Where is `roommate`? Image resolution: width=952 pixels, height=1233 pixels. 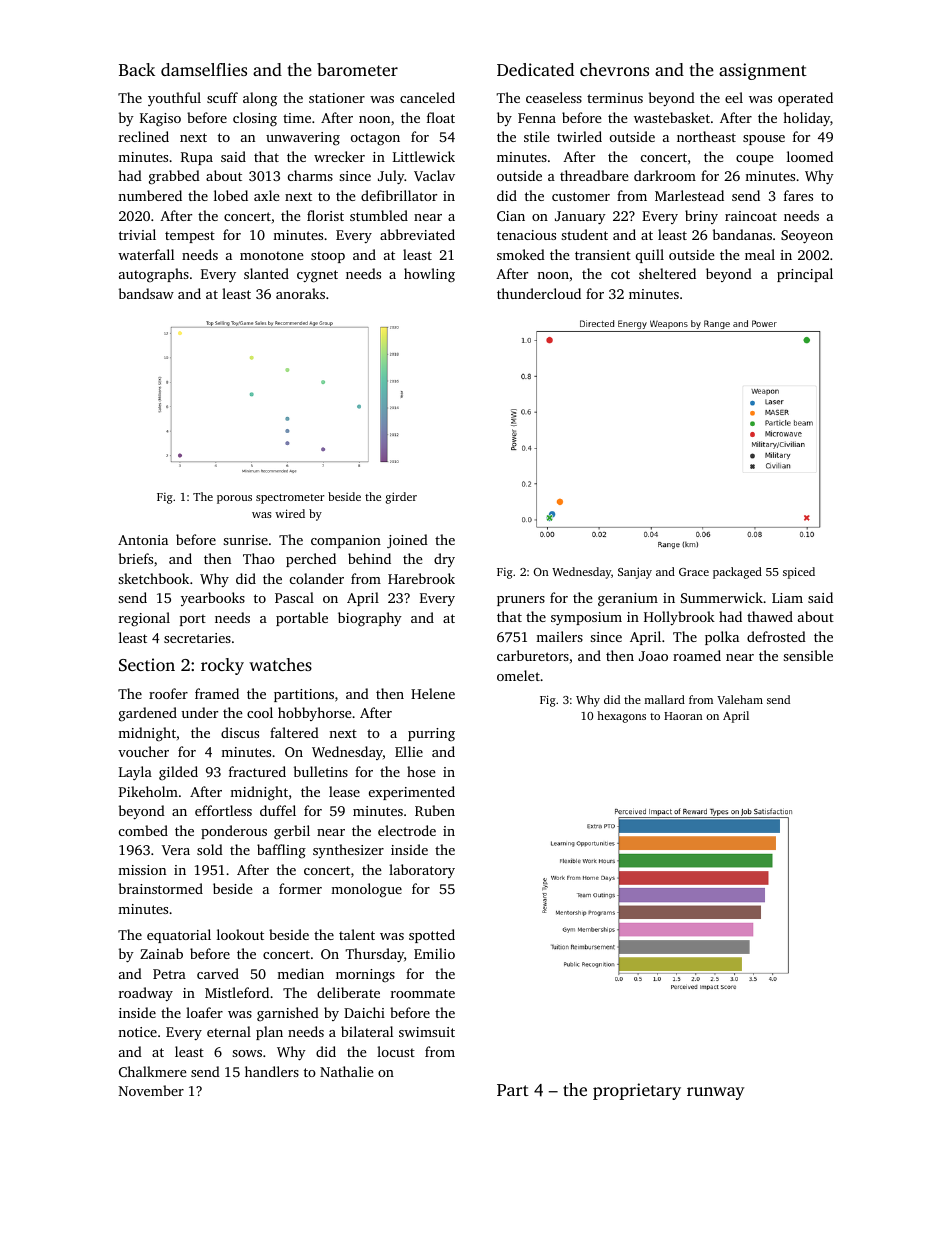
roommate is located at coordinates (423, 993).
